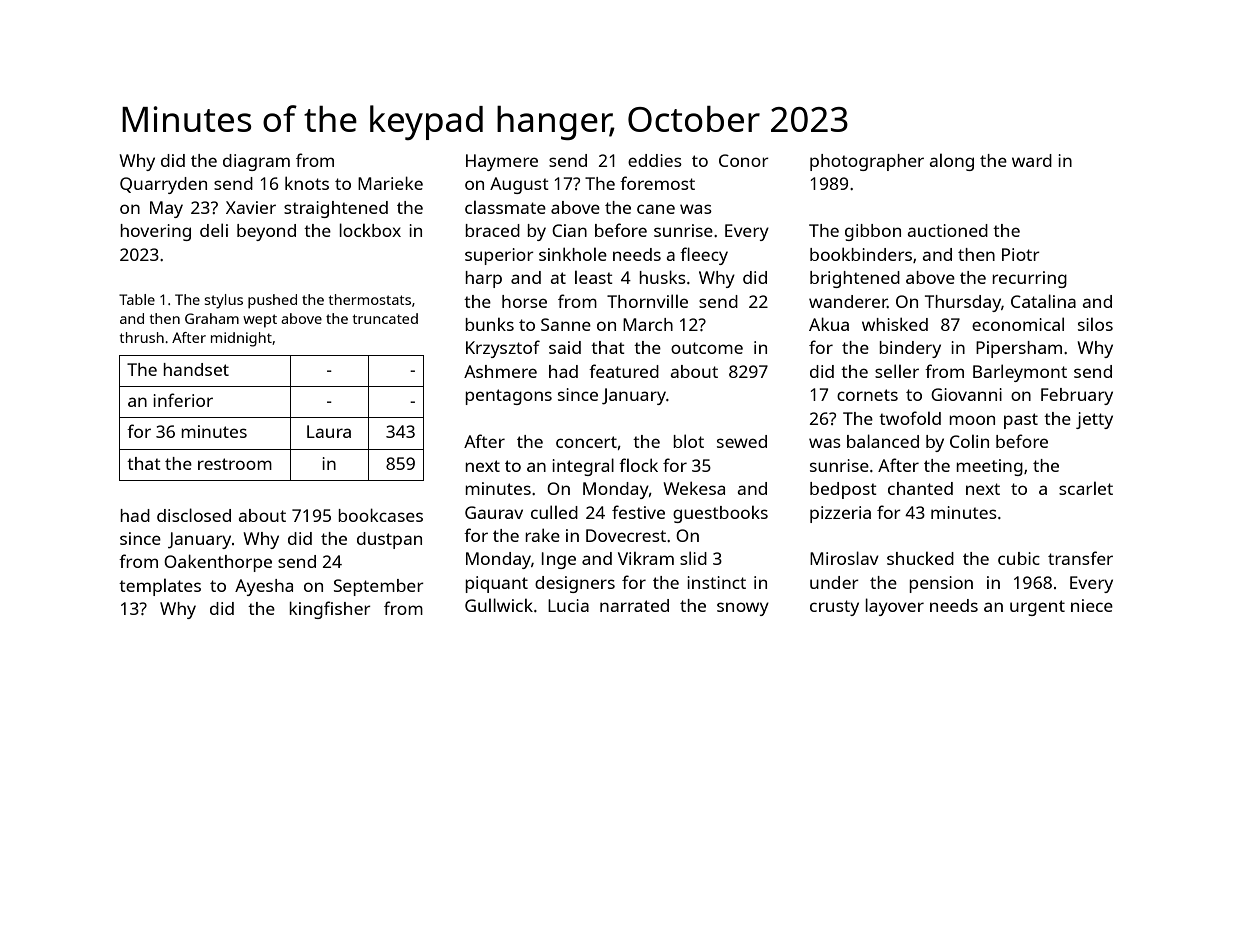  Describe the element at coordinates (989, 467) in the page. I see `meeting` at that location.
